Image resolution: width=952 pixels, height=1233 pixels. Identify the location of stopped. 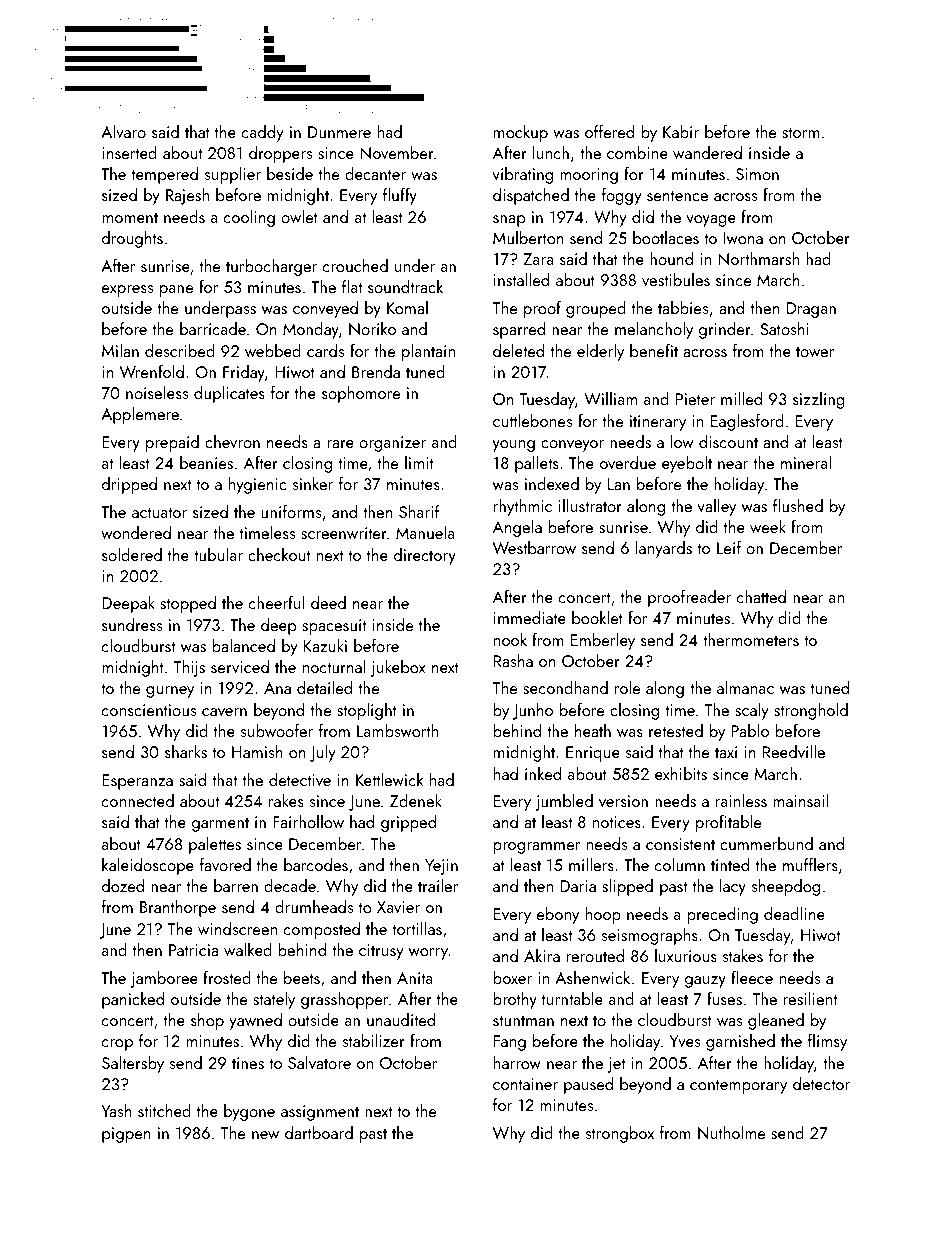
(188, 604).
